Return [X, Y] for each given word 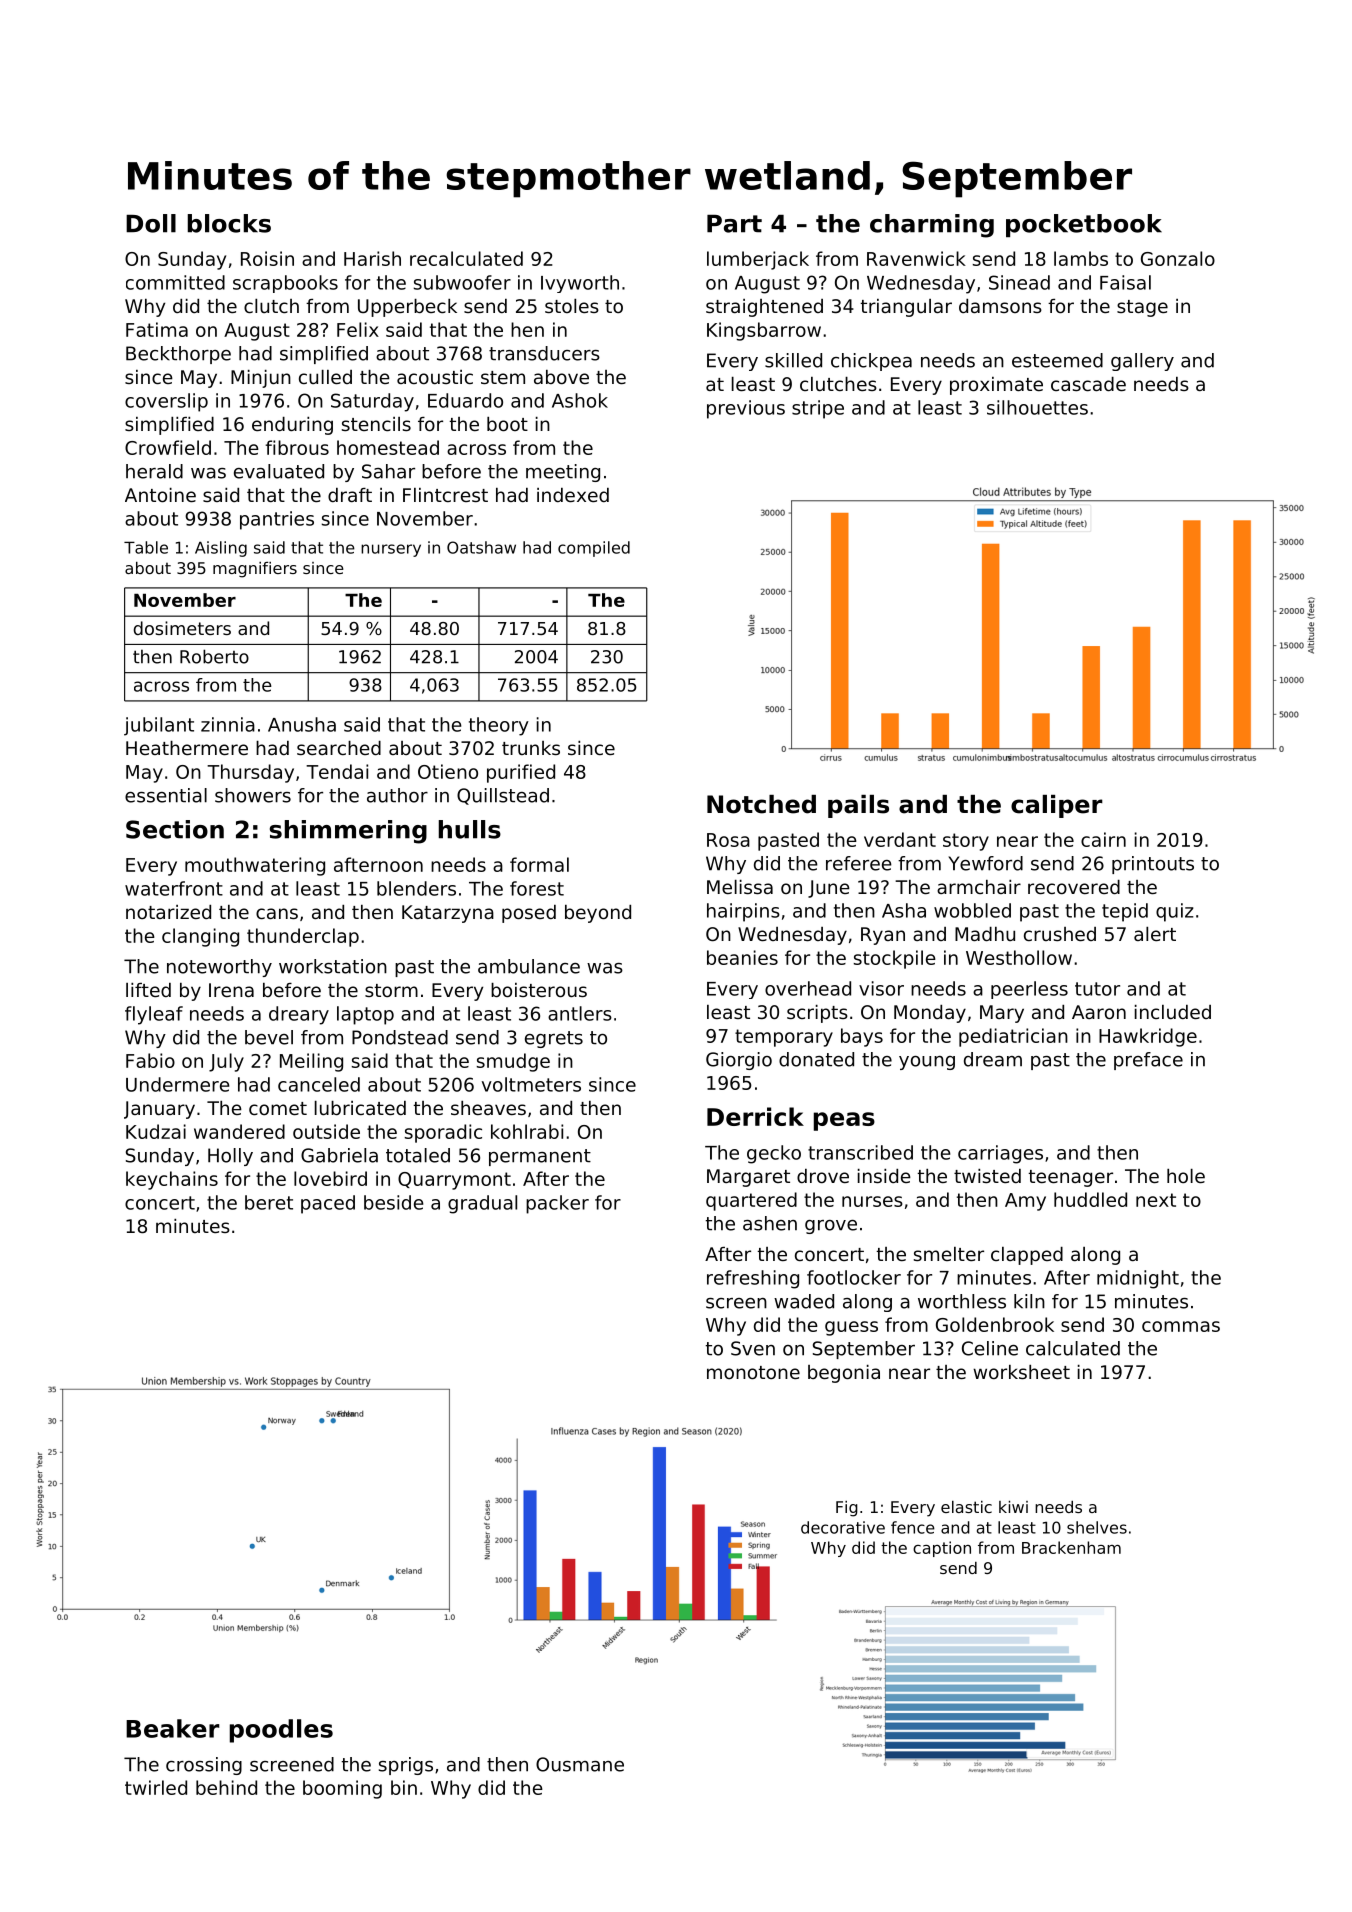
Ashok [580, 400]
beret [269, 1202]
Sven [753, 1348]
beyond [598, 914]
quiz [1175, 912]
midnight [1138, 1279]
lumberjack [758, 260]
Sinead [1019, 282]
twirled [156, 1787]
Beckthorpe [178, 355]
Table [146, 547]
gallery [1142, 362]
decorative [843, 1527]
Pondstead [400, 1037]
